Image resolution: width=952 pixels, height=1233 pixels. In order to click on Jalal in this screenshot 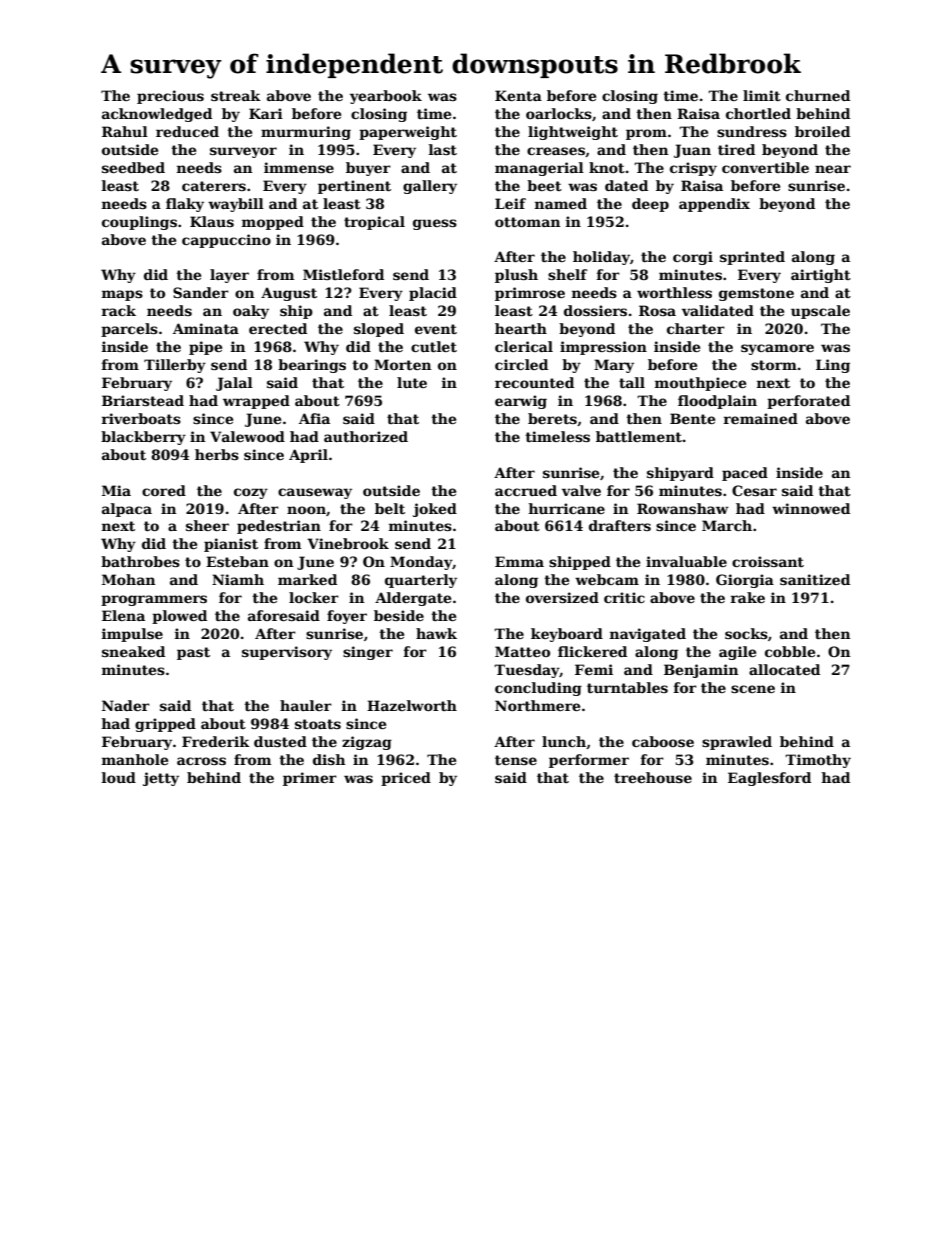, I will do `click(234, 384)`.
